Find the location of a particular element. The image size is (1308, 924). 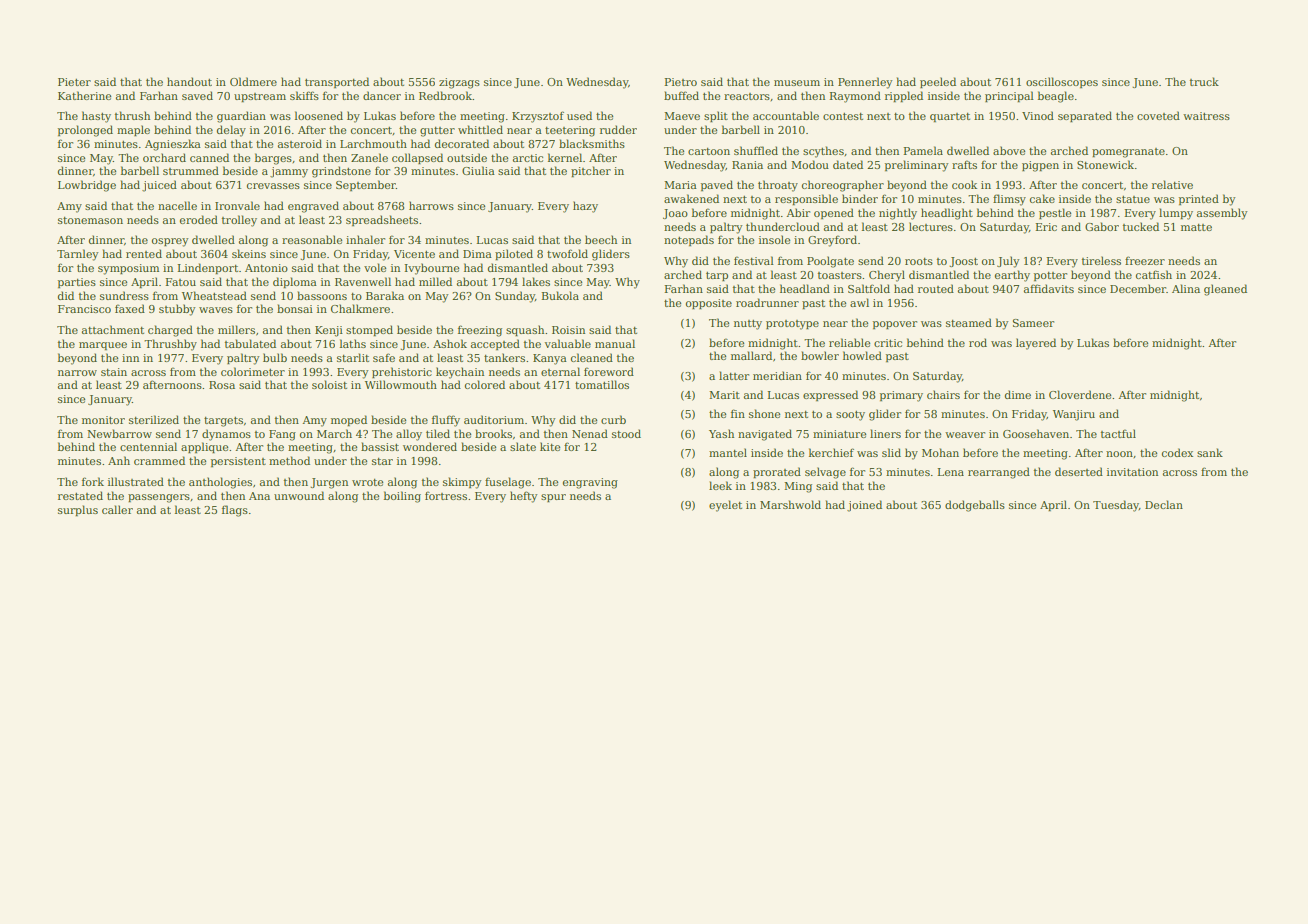

quartet is located at coordinates (950, 117).
